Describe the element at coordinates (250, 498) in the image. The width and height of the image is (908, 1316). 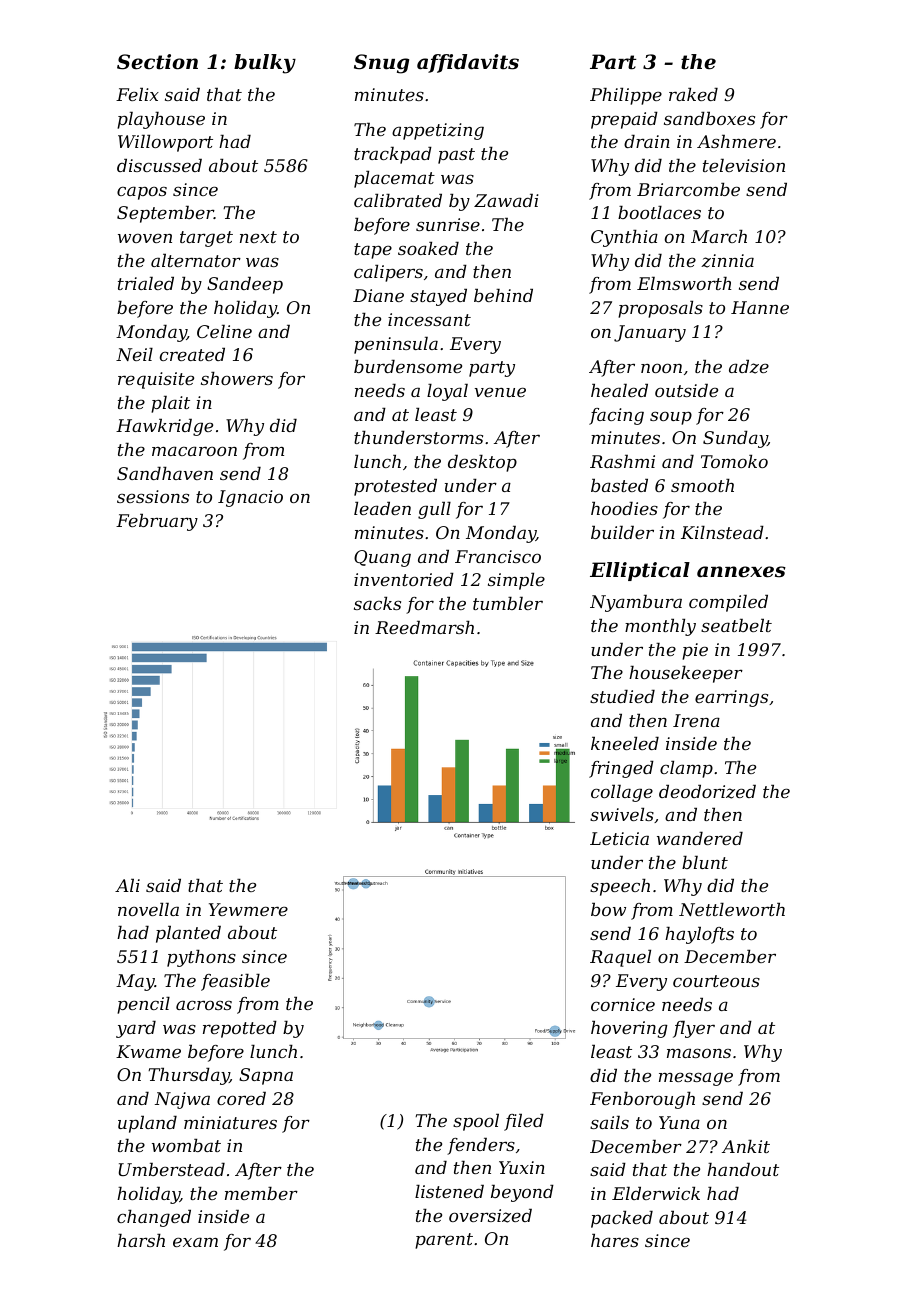
I see `Ignacio` at that location.
